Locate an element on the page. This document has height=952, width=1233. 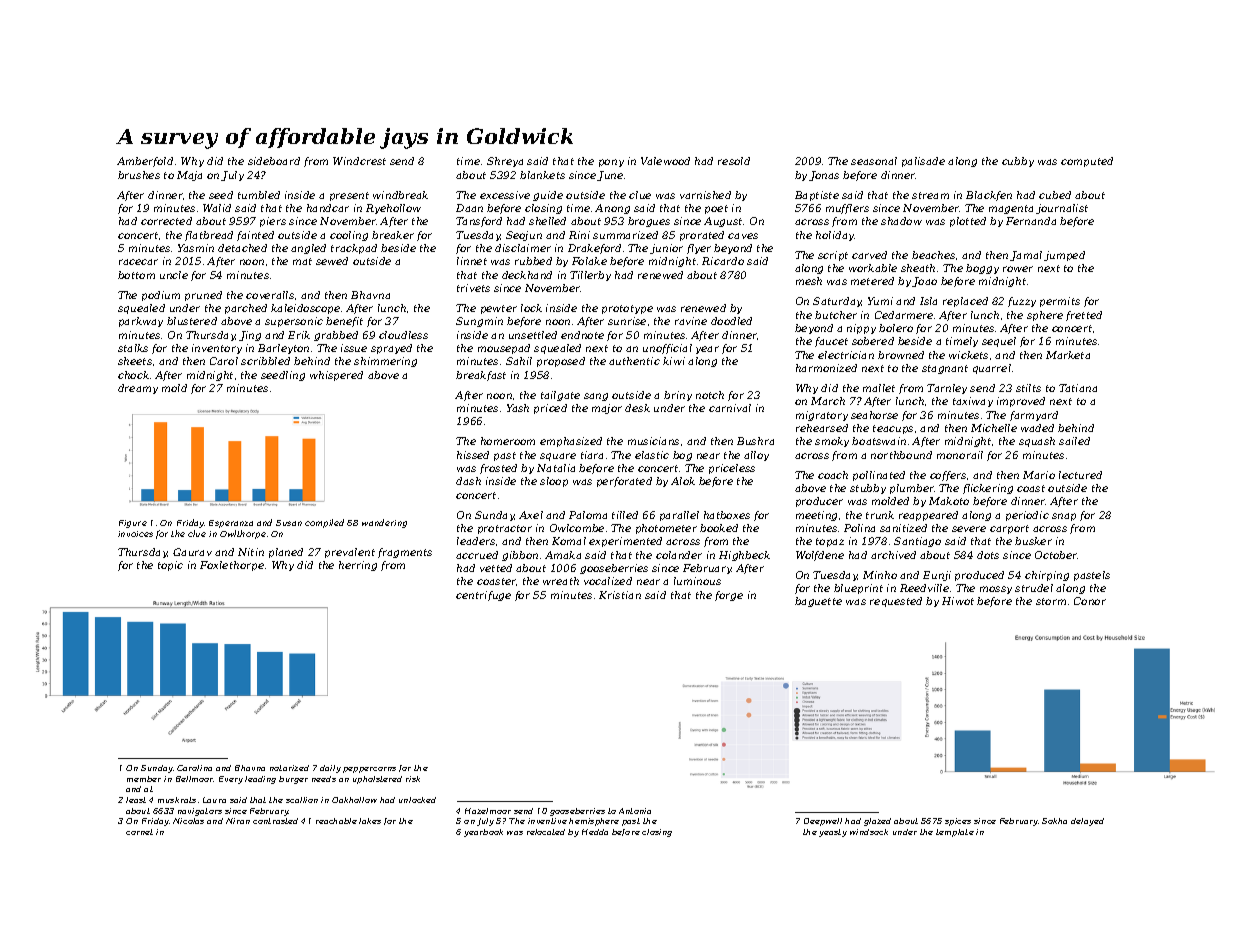
musicians is located at coordinates (653, 441).
